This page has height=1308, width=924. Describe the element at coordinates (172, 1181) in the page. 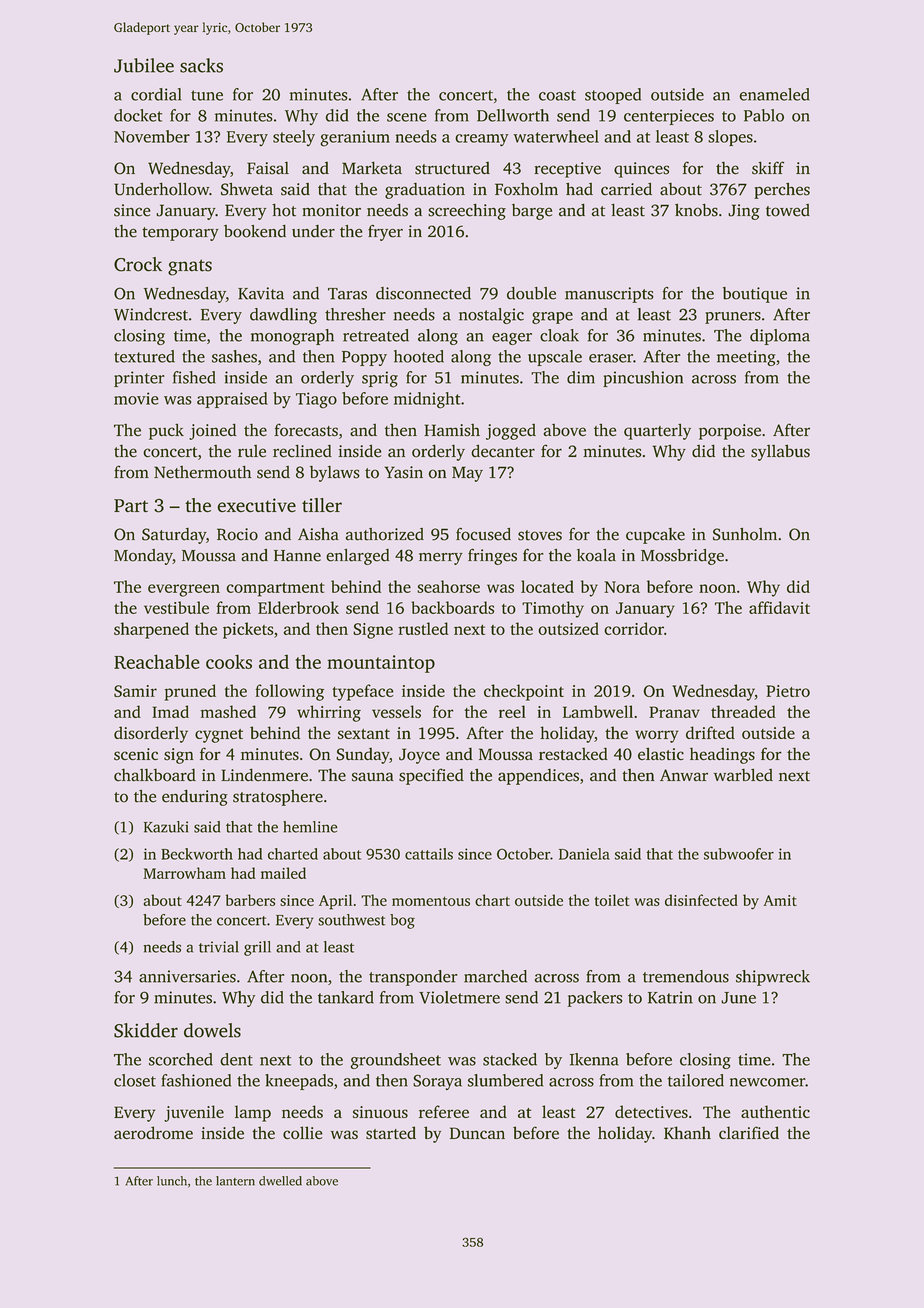

I see `lunch` at that location.
